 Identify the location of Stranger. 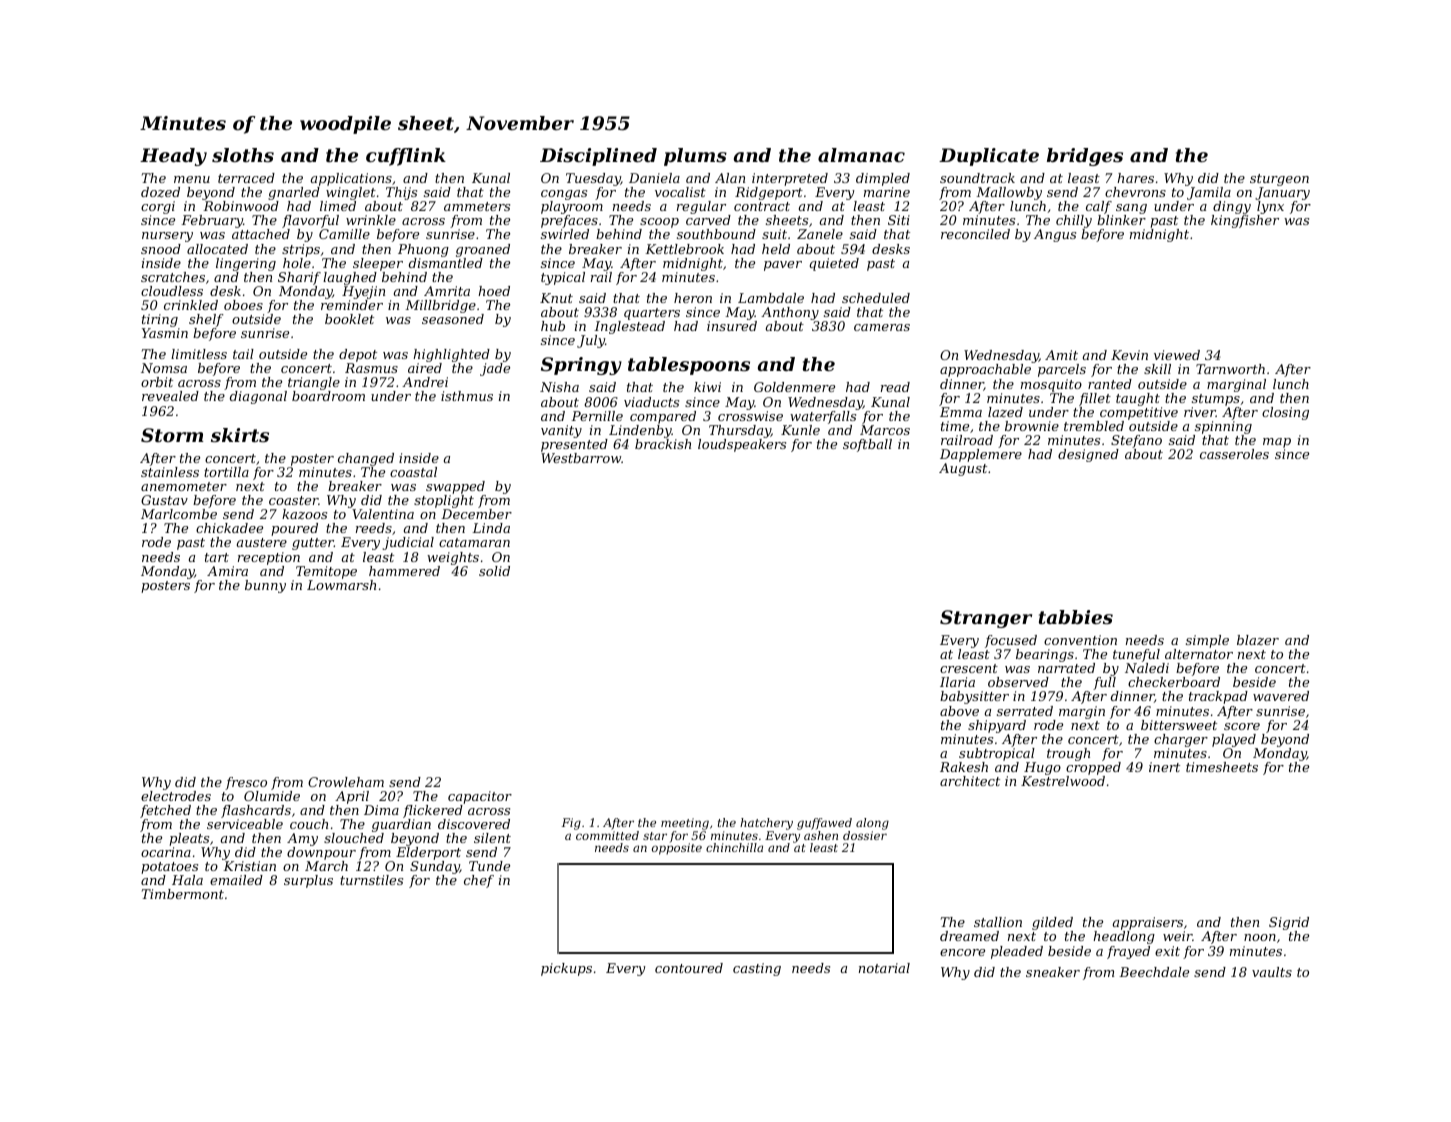
(986, 619).
